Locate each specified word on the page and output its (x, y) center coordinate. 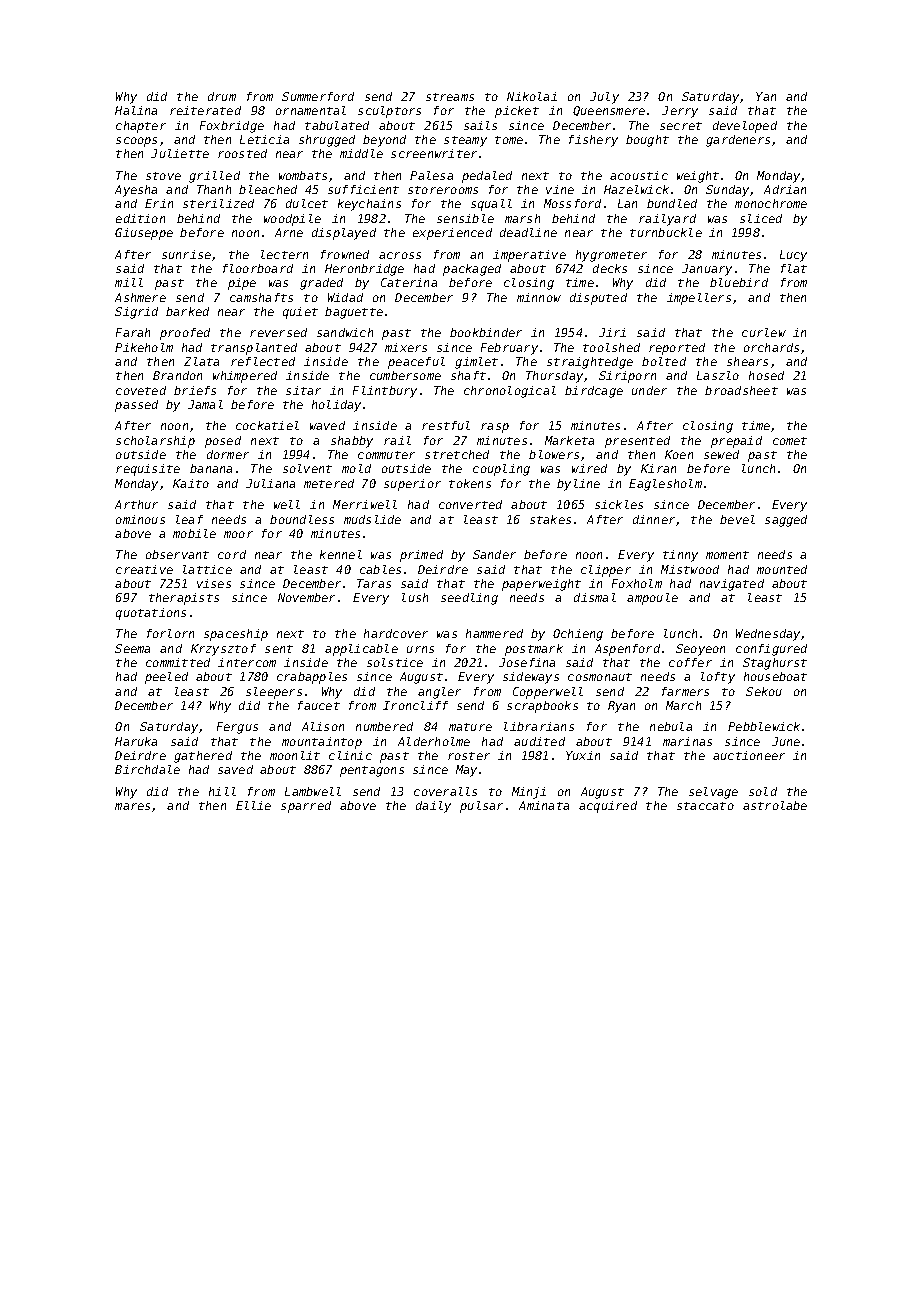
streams (450, 97)
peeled (166, 678)
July (604, 98)
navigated (732, 585)
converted (470, 504)
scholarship (155, 442)
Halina (136, 110)
